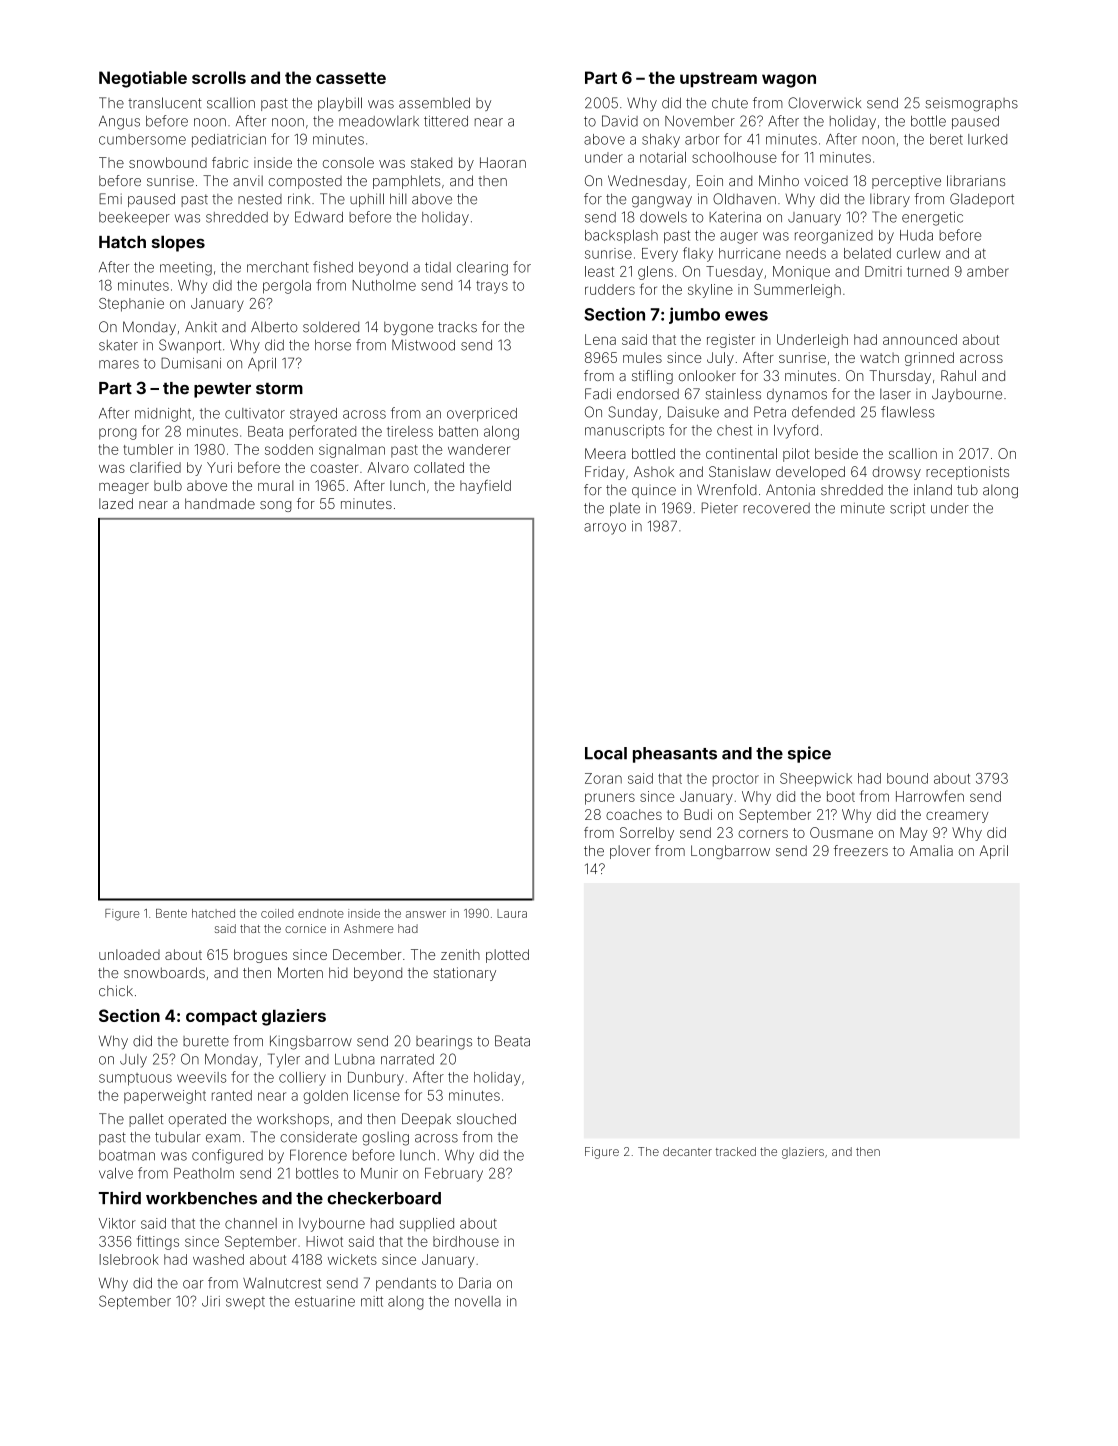  Describe the element at coordinates (279, 388) in the screenshot. I see `storm` at that location.
